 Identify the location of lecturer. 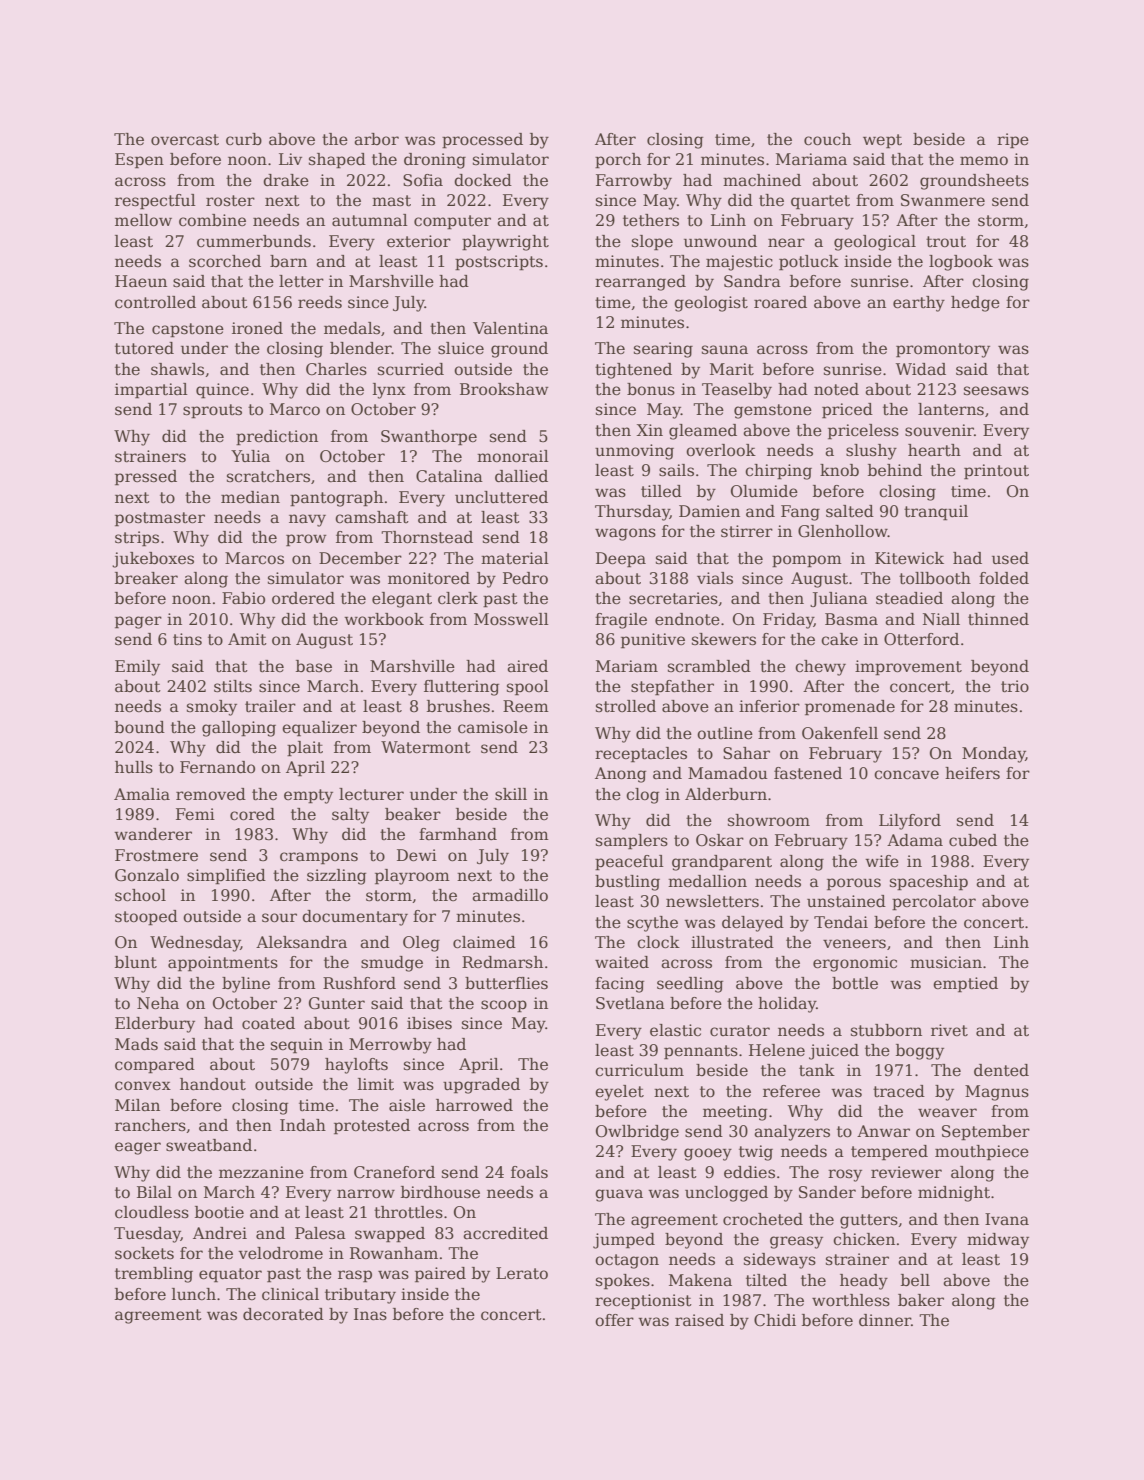
(371, 794).
